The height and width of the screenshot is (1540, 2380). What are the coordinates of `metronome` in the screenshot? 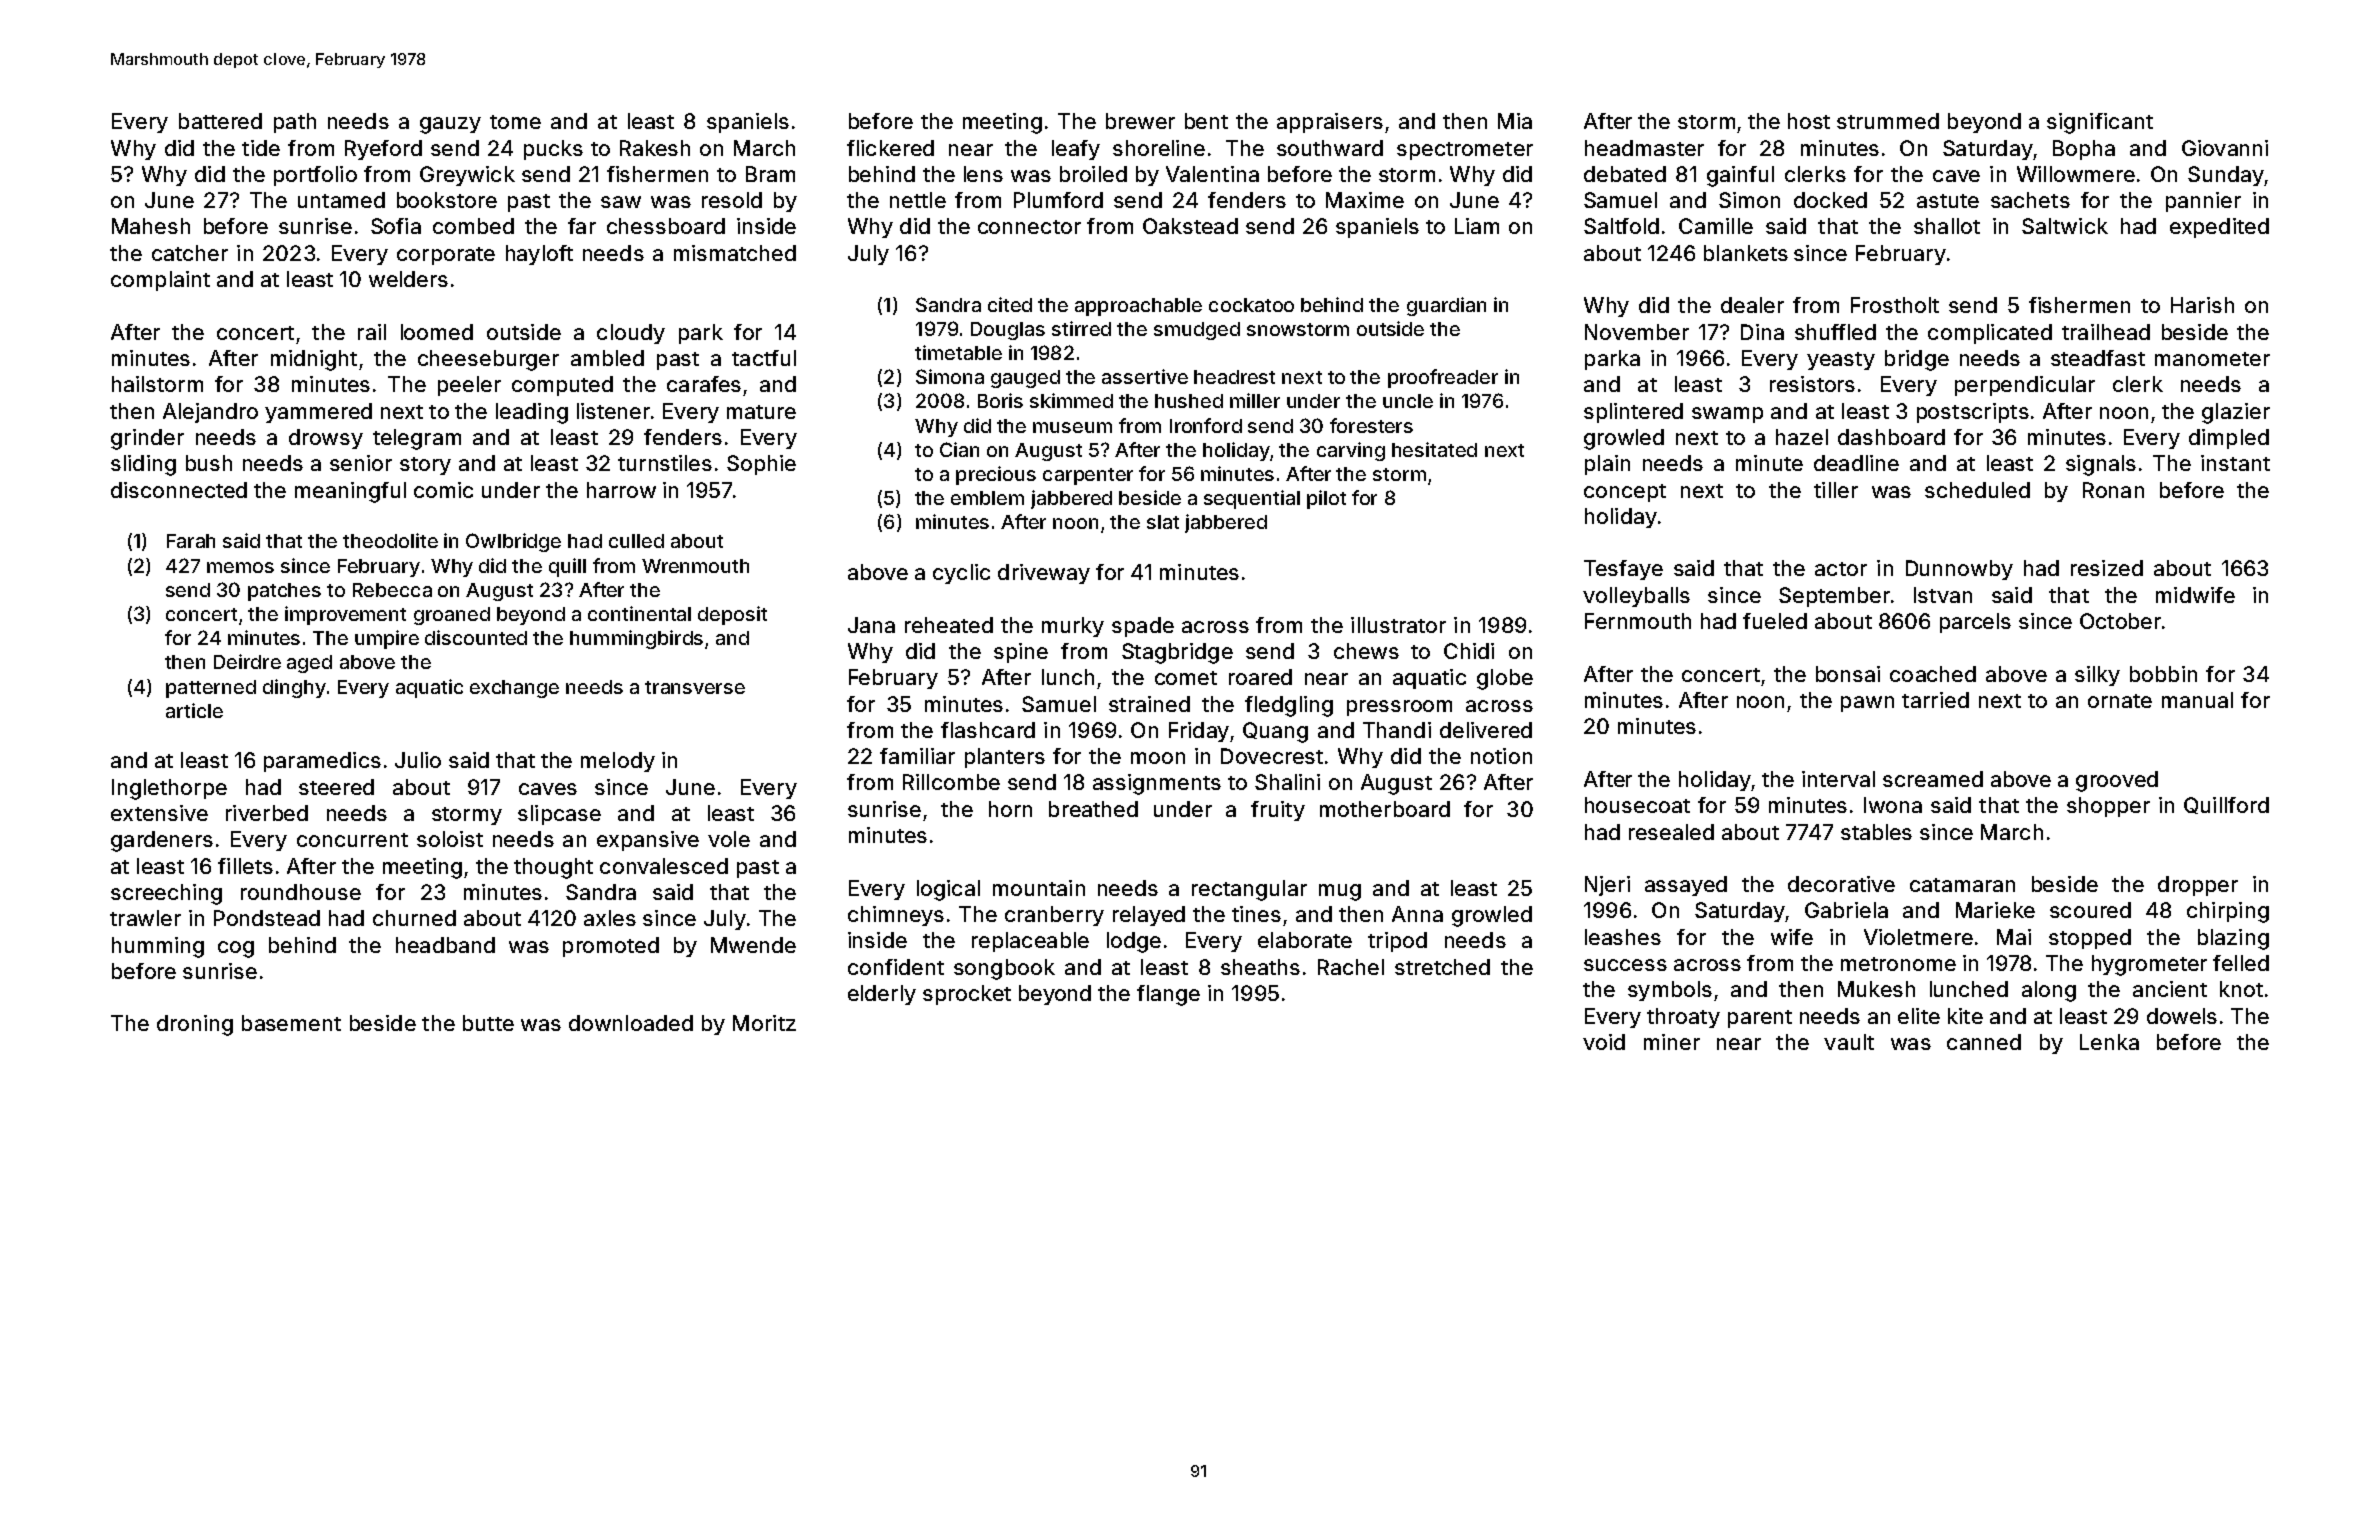 It's located at (1898, 964).
